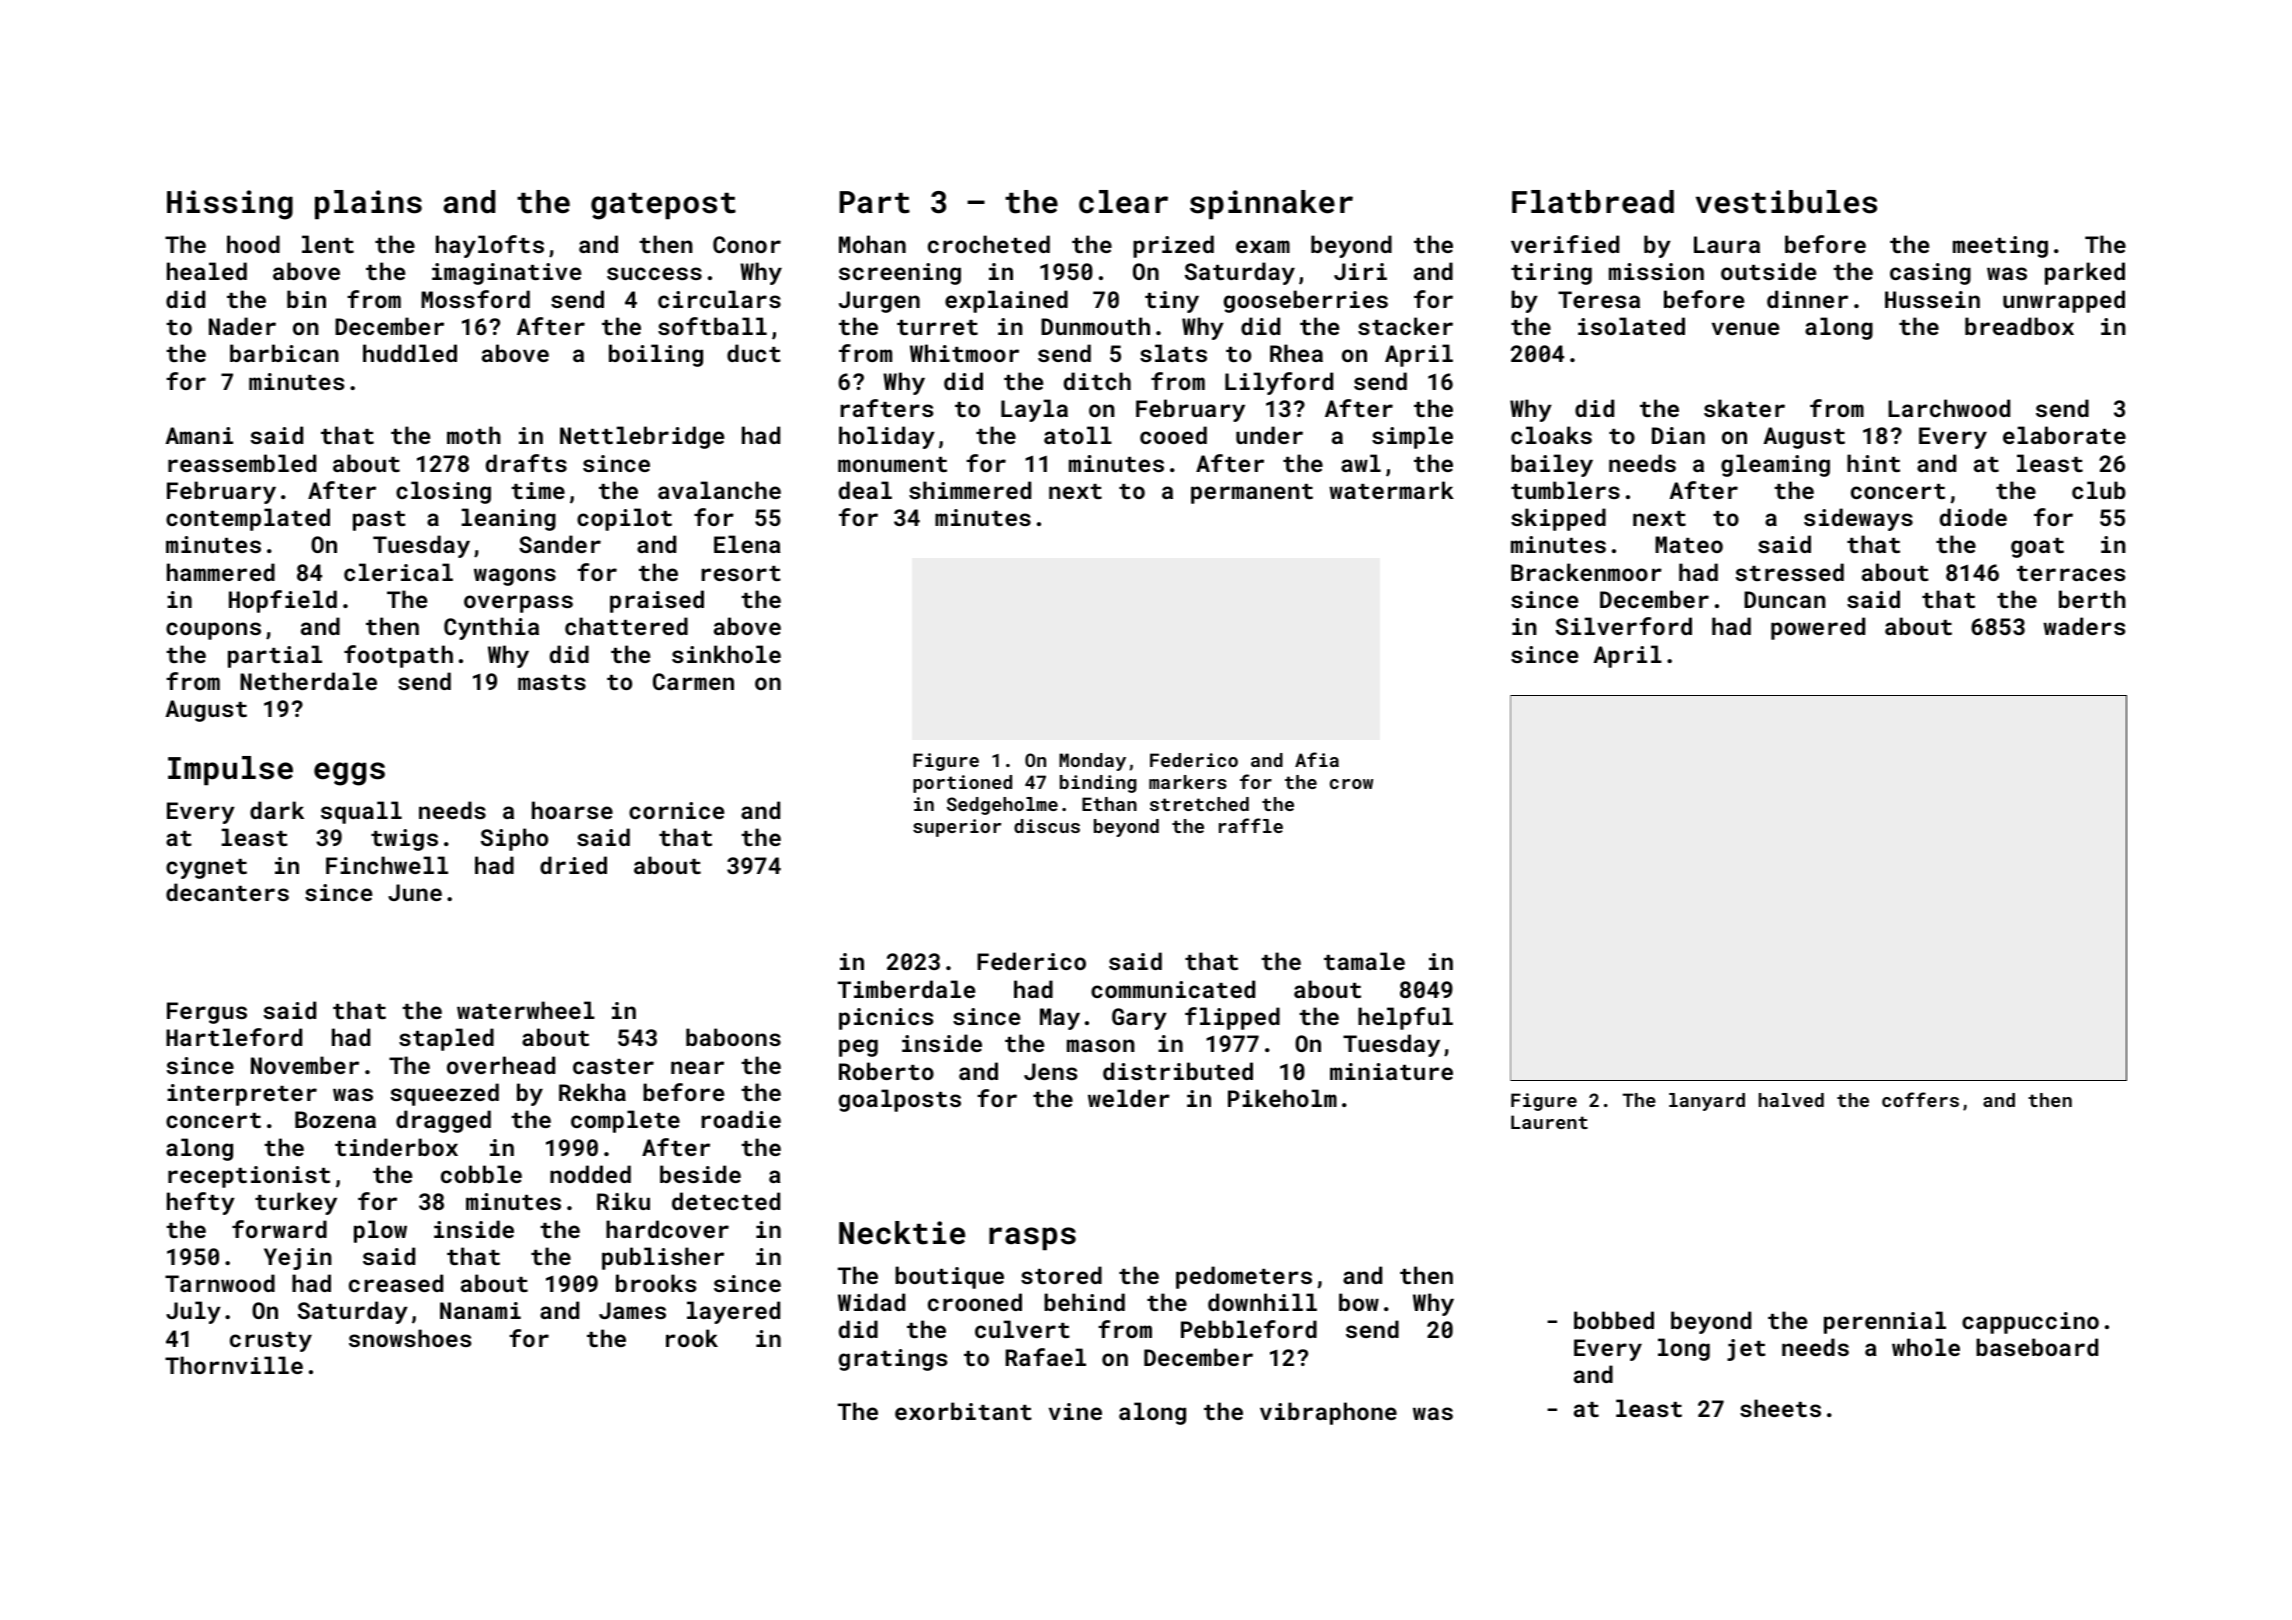  I want to click on rasps, so click(1032, 1238).
